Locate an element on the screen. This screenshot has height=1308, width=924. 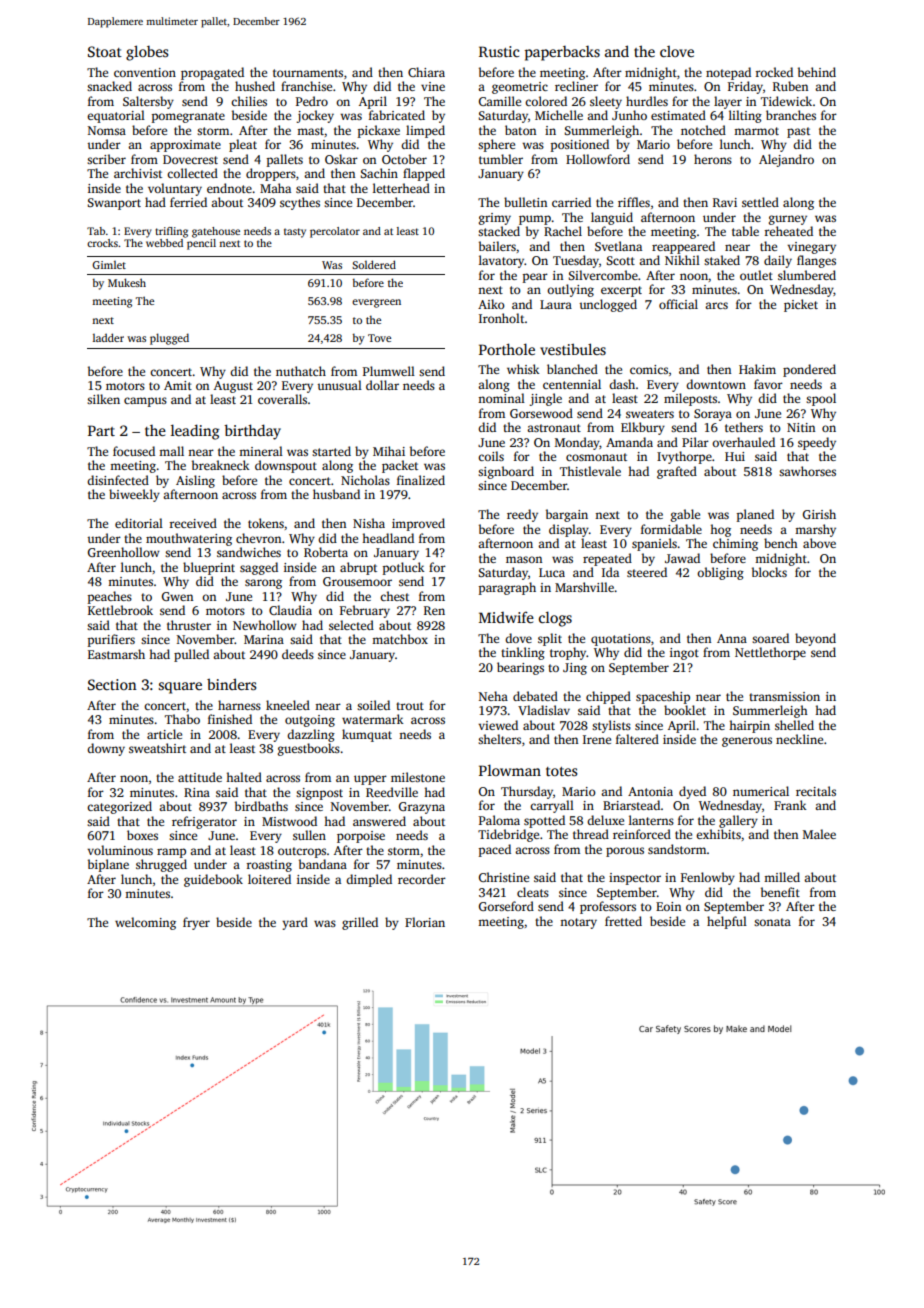
blueprint is located at coordinates (209, 568).
